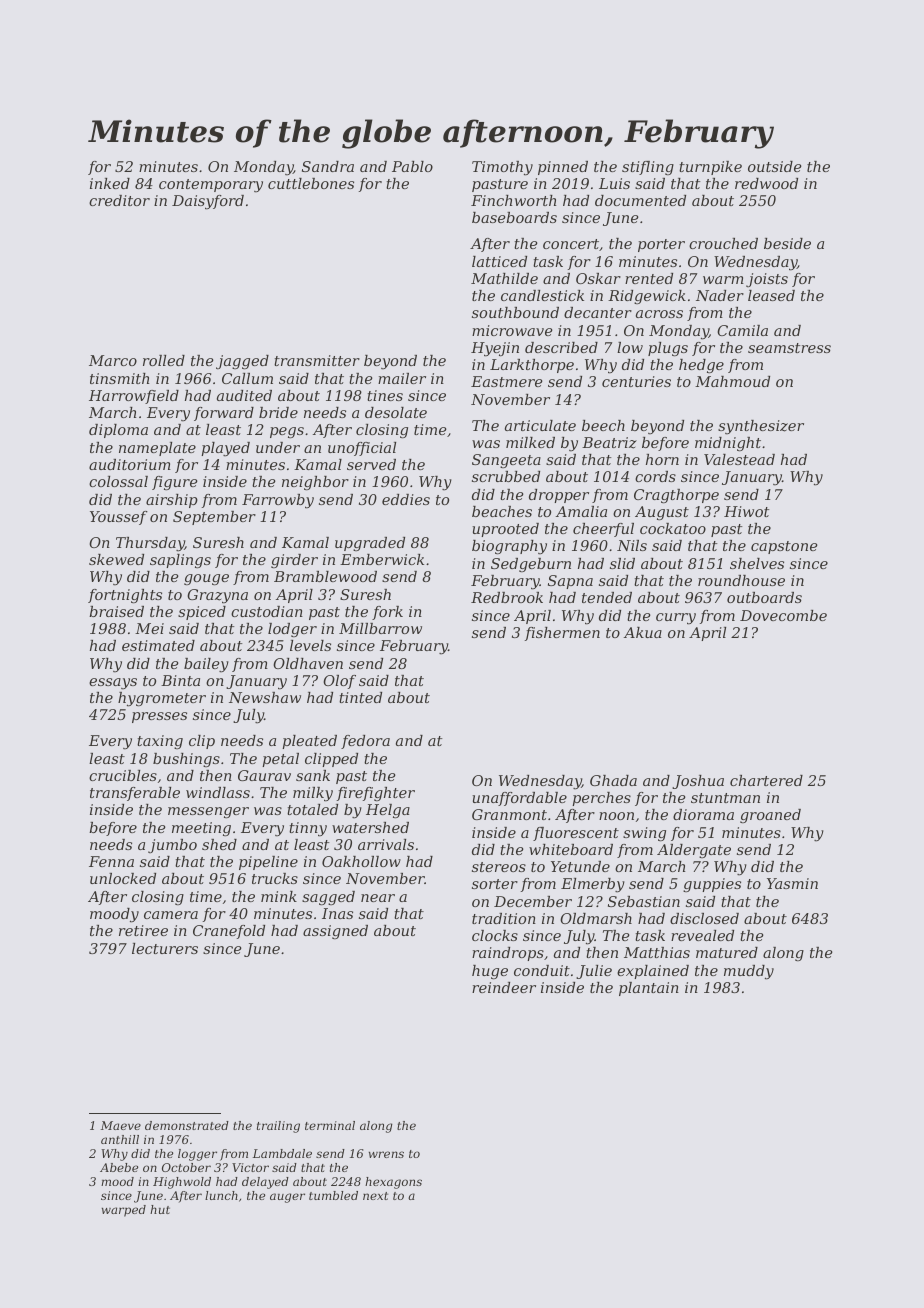 The height and width of the screenshot is (1308, 924). Describe the element at coordinates (365, 742) in the screenshot. I see `fedora` at that location.
